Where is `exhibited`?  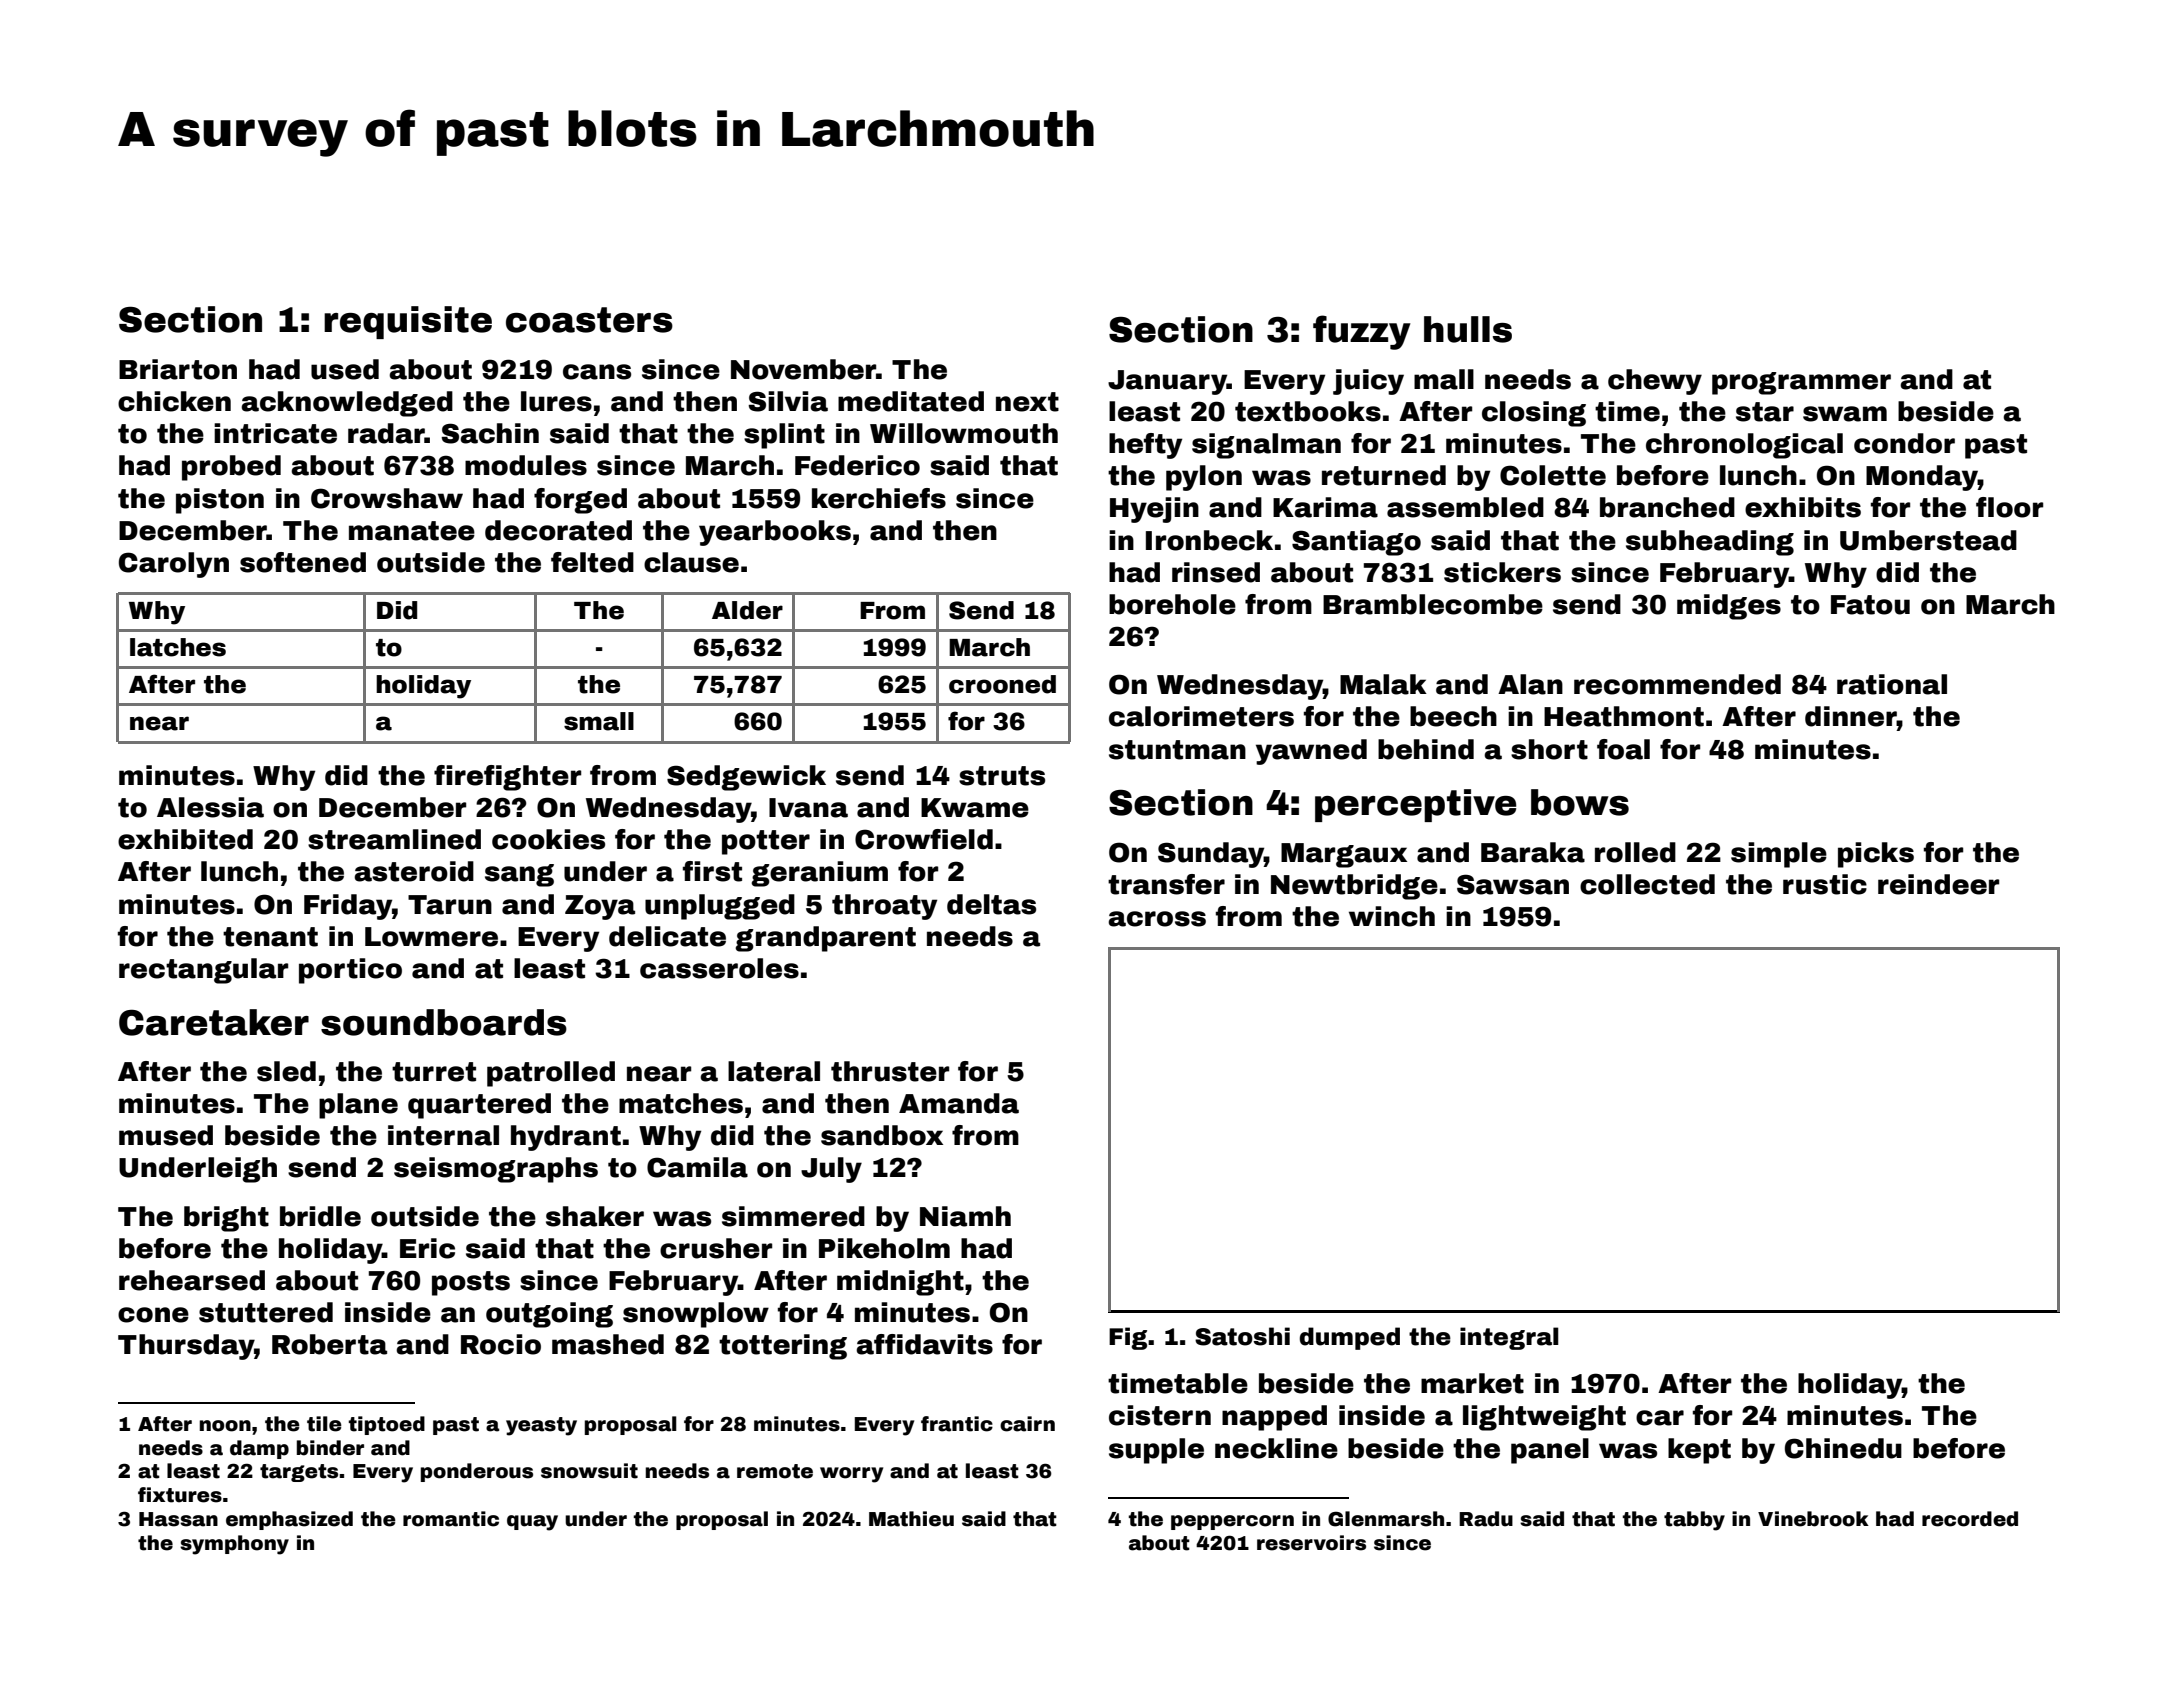
exhibited is located at coordinates (185, 839).
